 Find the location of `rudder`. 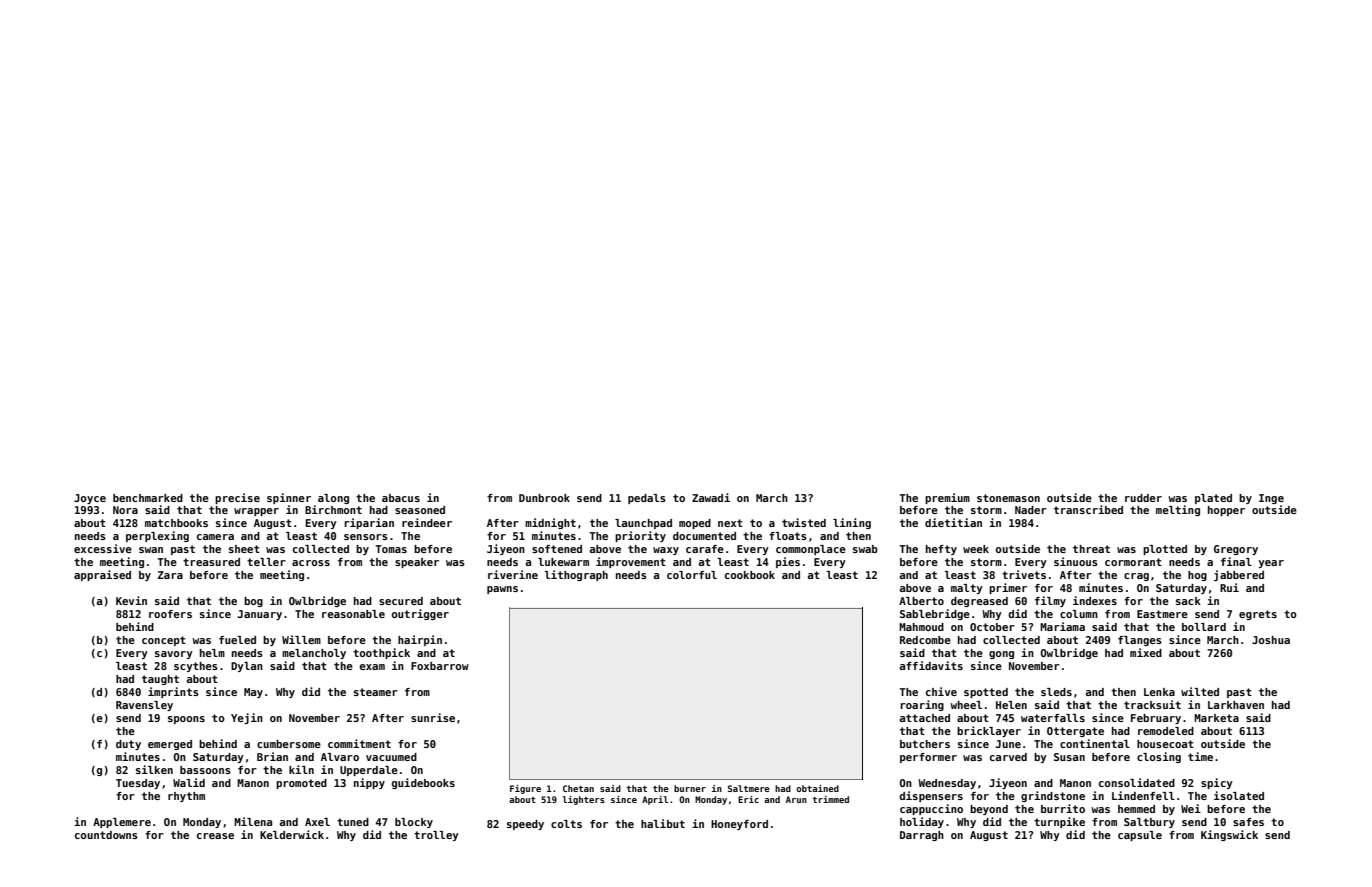

rudder is located at coordinates (1143, 498).
